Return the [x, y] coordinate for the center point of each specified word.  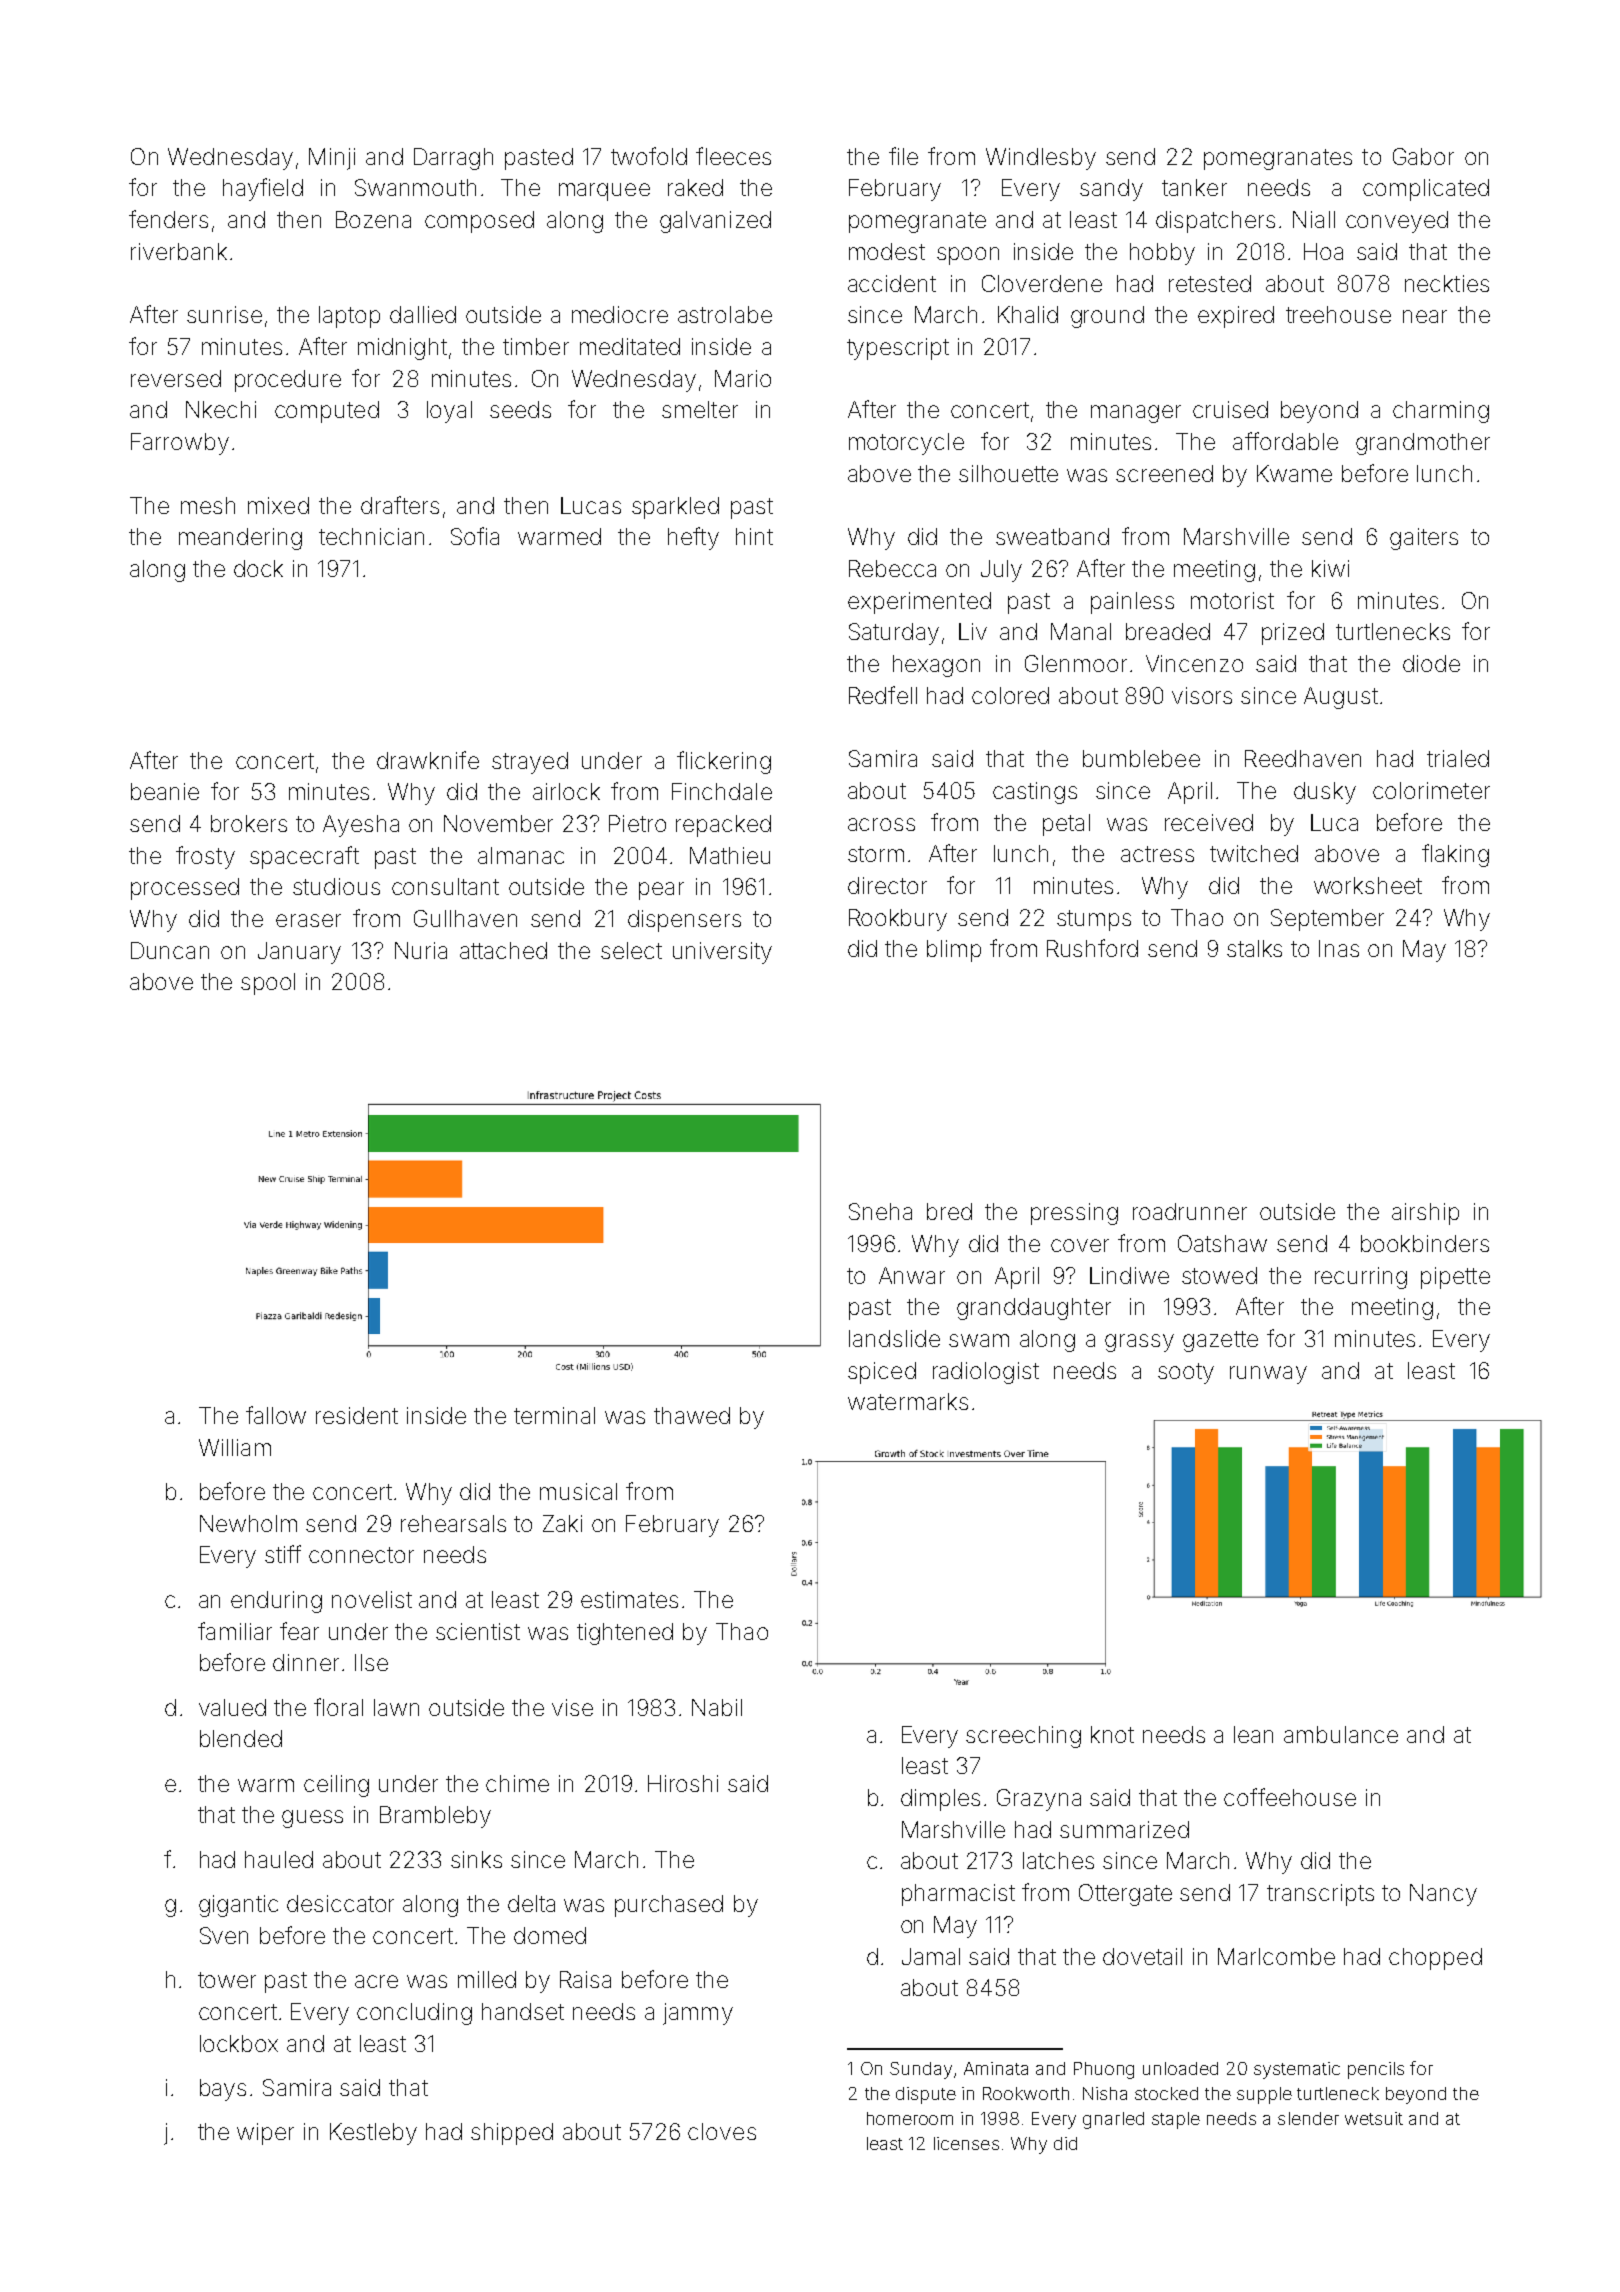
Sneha [880, 1211]
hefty [693, 538]
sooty [1186, 1373]
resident [357, 1415]
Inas [1339, 948]
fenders [168, 219]
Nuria [421, 950]
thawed [692, 1415]
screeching [1023, 1737]
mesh [208, 505]
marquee [604, 192]
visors [1202, 695]
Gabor [1423, 156]
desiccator [340, 1903]
